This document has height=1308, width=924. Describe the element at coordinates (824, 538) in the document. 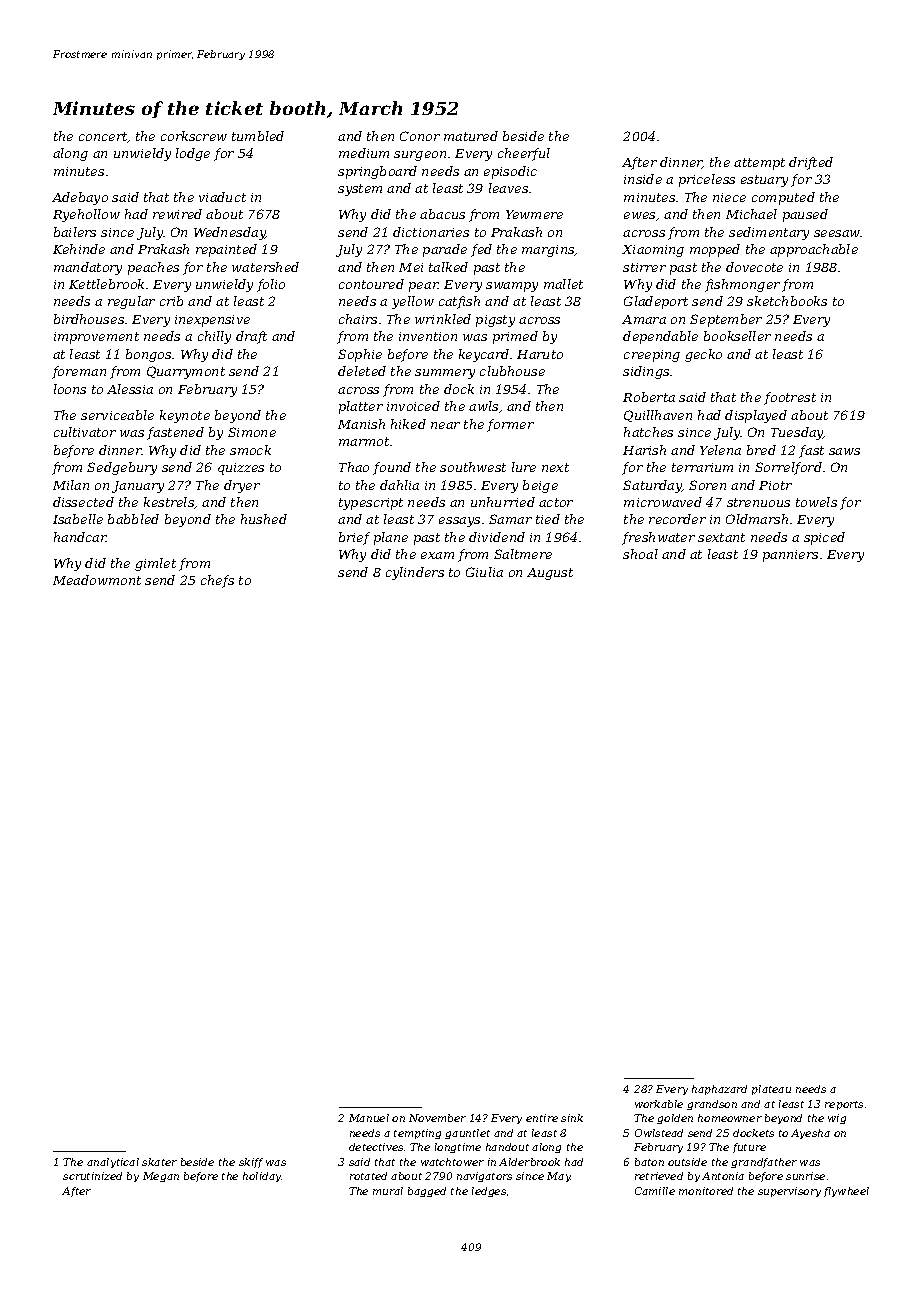

I see `spiced` at that location.
